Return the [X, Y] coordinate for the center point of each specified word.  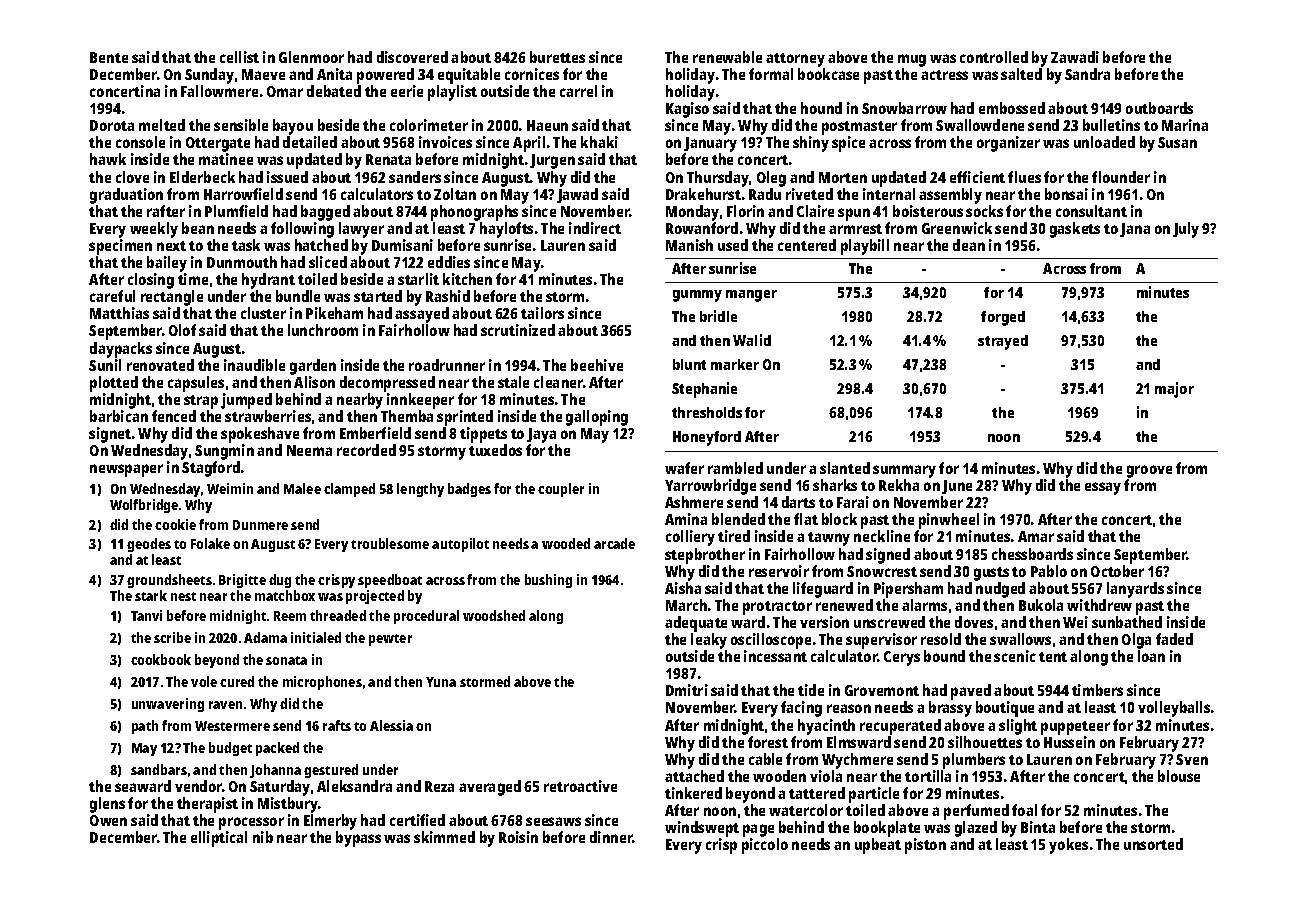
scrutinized [518, 330]
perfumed [976, 812]
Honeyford [707, 438]
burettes [557, 57]
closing [151, 281]
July [1186, 230]
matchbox [285, 595]
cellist [239, 57]
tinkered [693, 793]
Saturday [280, 788]
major [1174, 390]
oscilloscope [771, 641]
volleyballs [1174, 709]
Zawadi [1075, 57]
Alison [314, 382]
